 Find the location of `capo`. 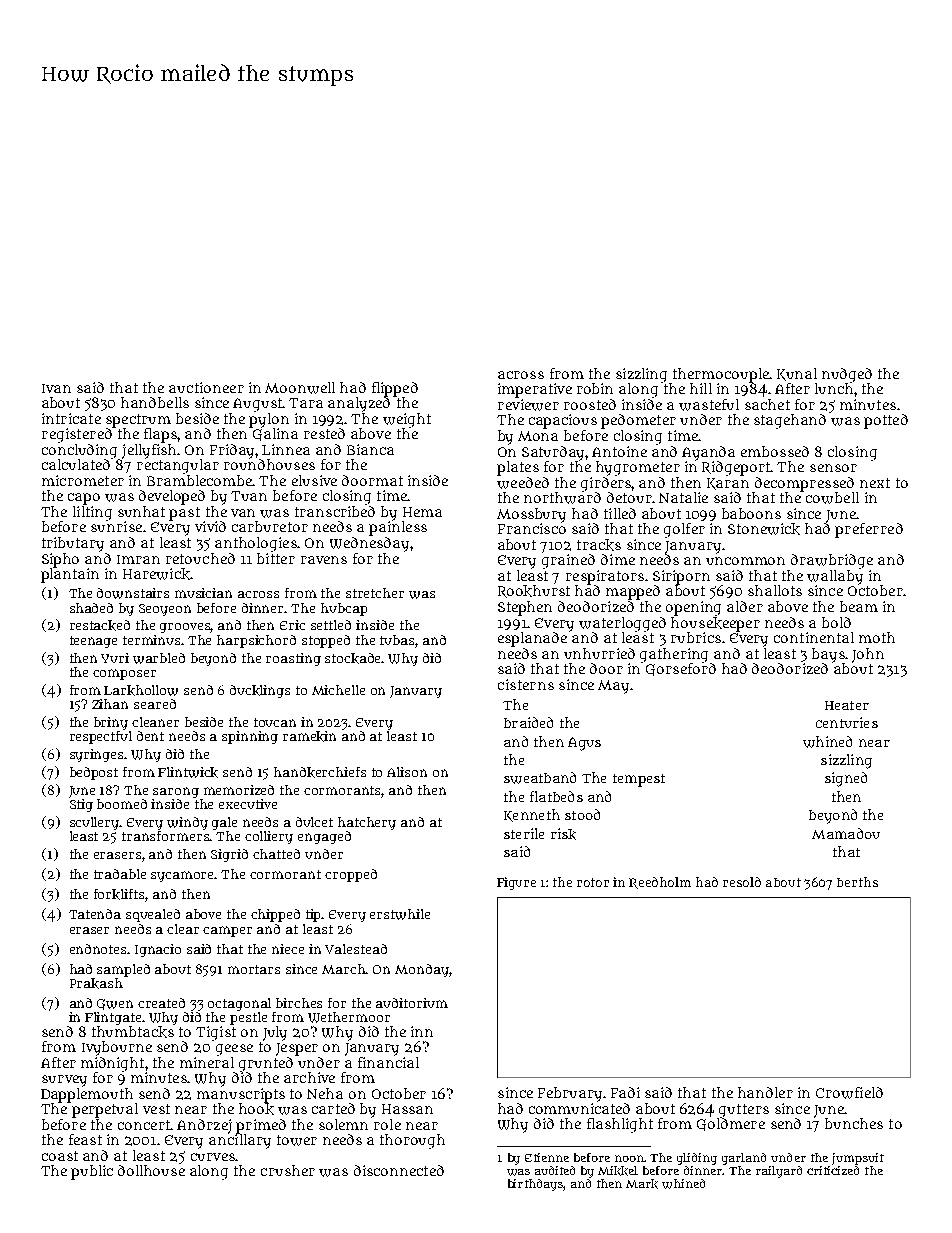

capo is located at coordinates (84, 499).
